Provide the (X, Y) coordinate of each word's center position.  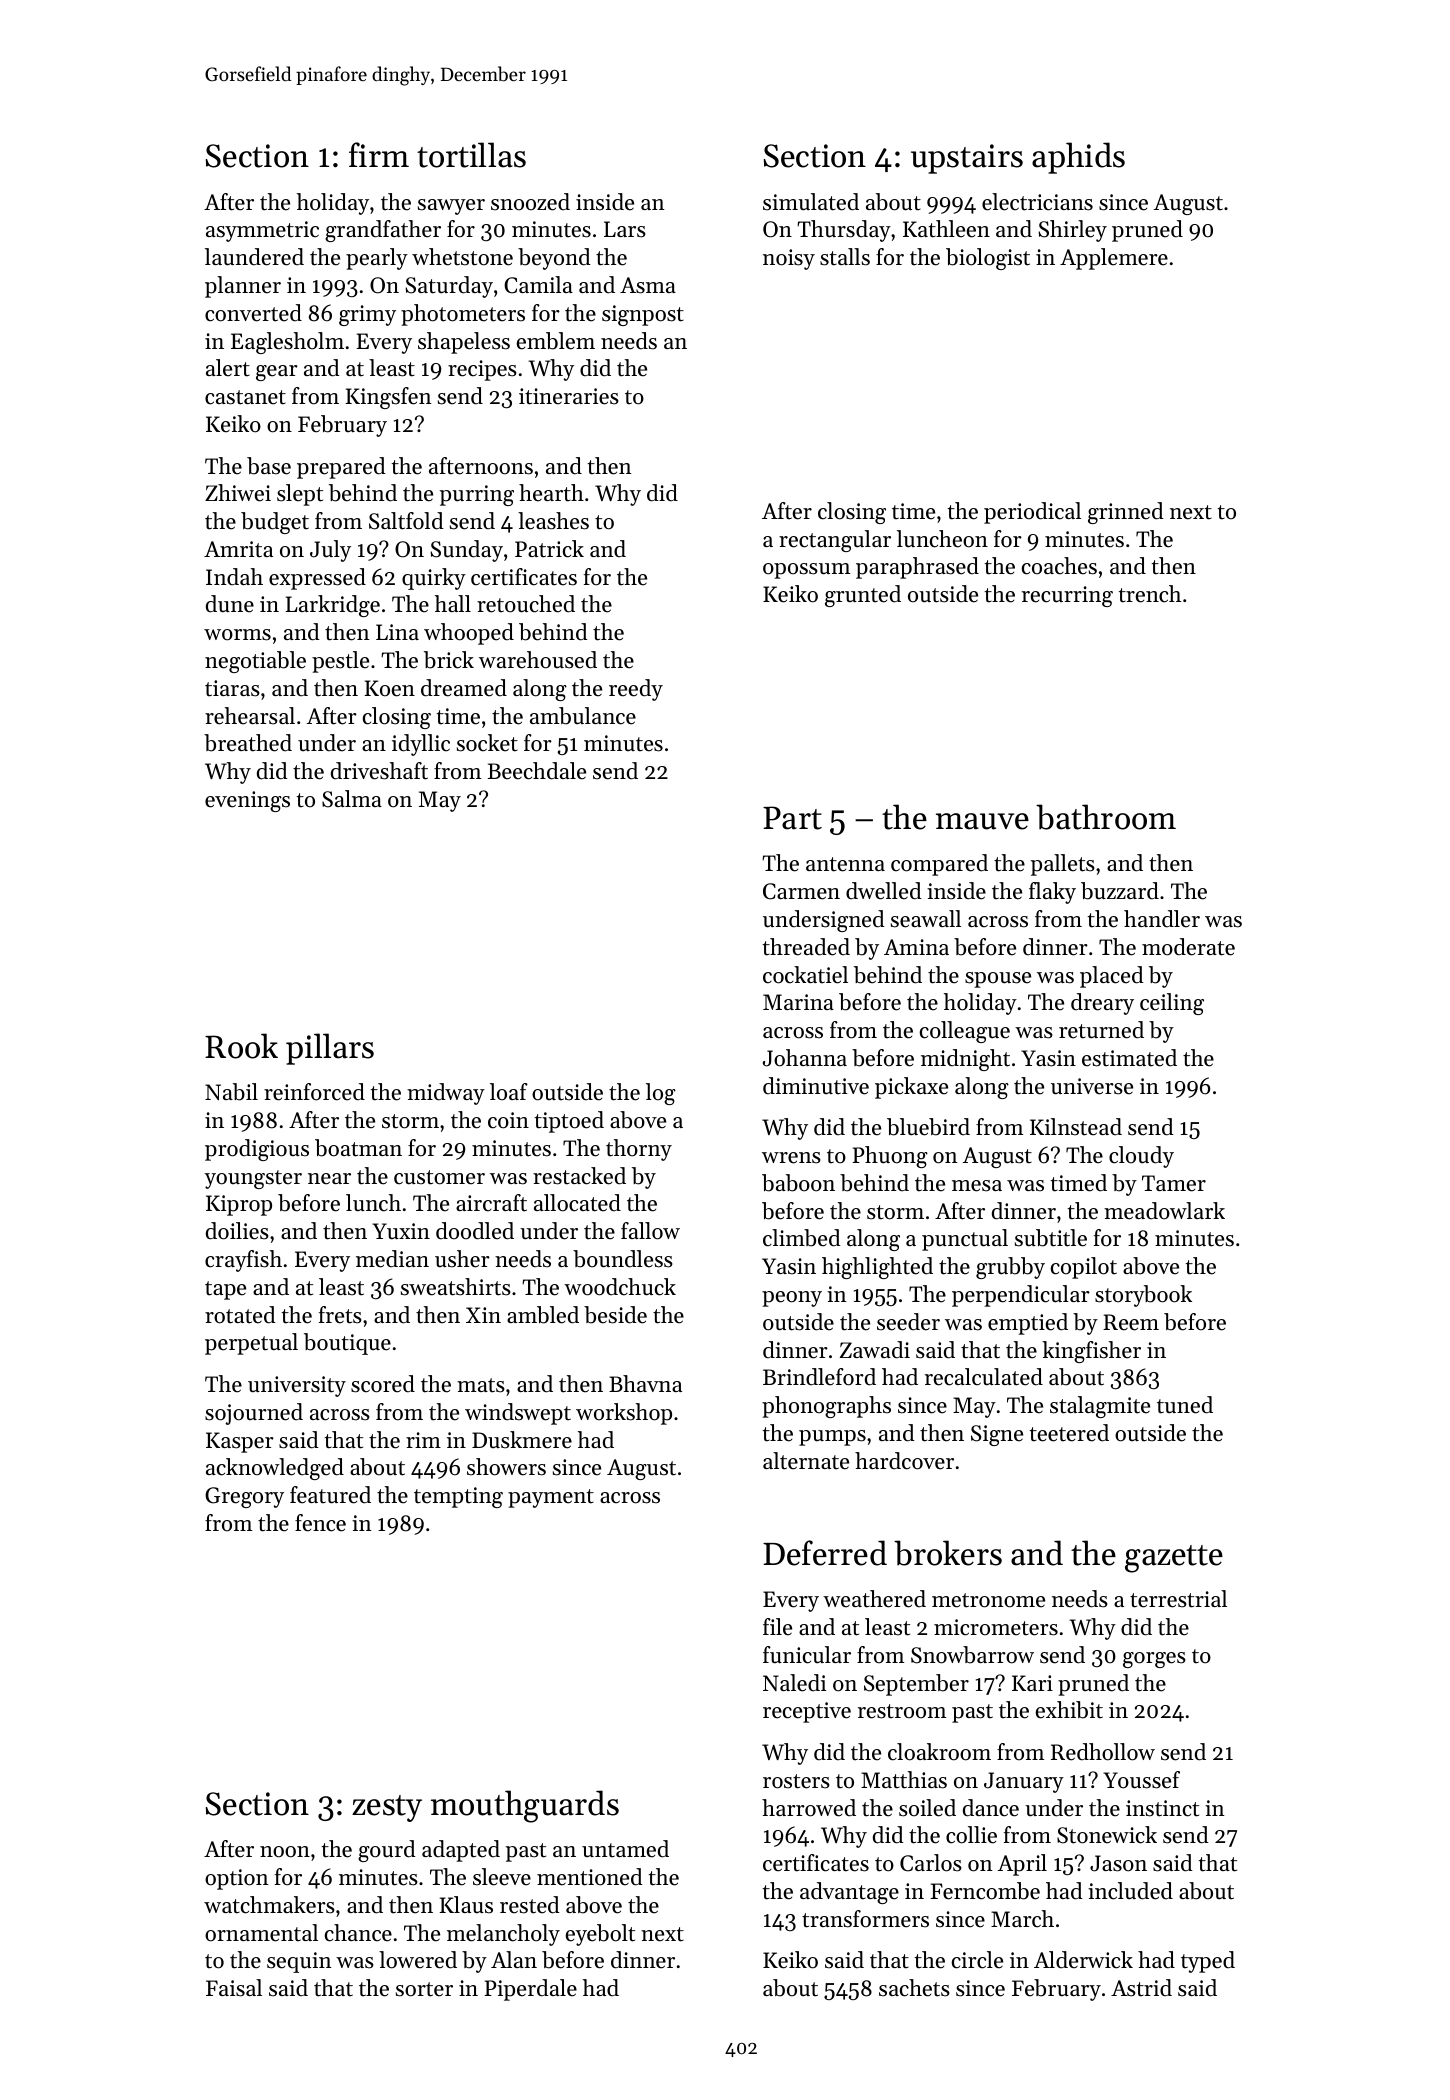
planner (243, 287)
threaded (806, 947)
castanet (245, 397)
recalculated (984, 1377)
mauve (982, 821)
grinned (1126, 513)
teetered (1069, 1433)
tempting (458, 1497)
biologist (988, 259)
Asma (648, 285)
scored (383, 1384)
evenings (247, 801)
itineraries (569, 396)
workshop (624, 1414)
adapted (461, 1851)
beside (615, 1315)
